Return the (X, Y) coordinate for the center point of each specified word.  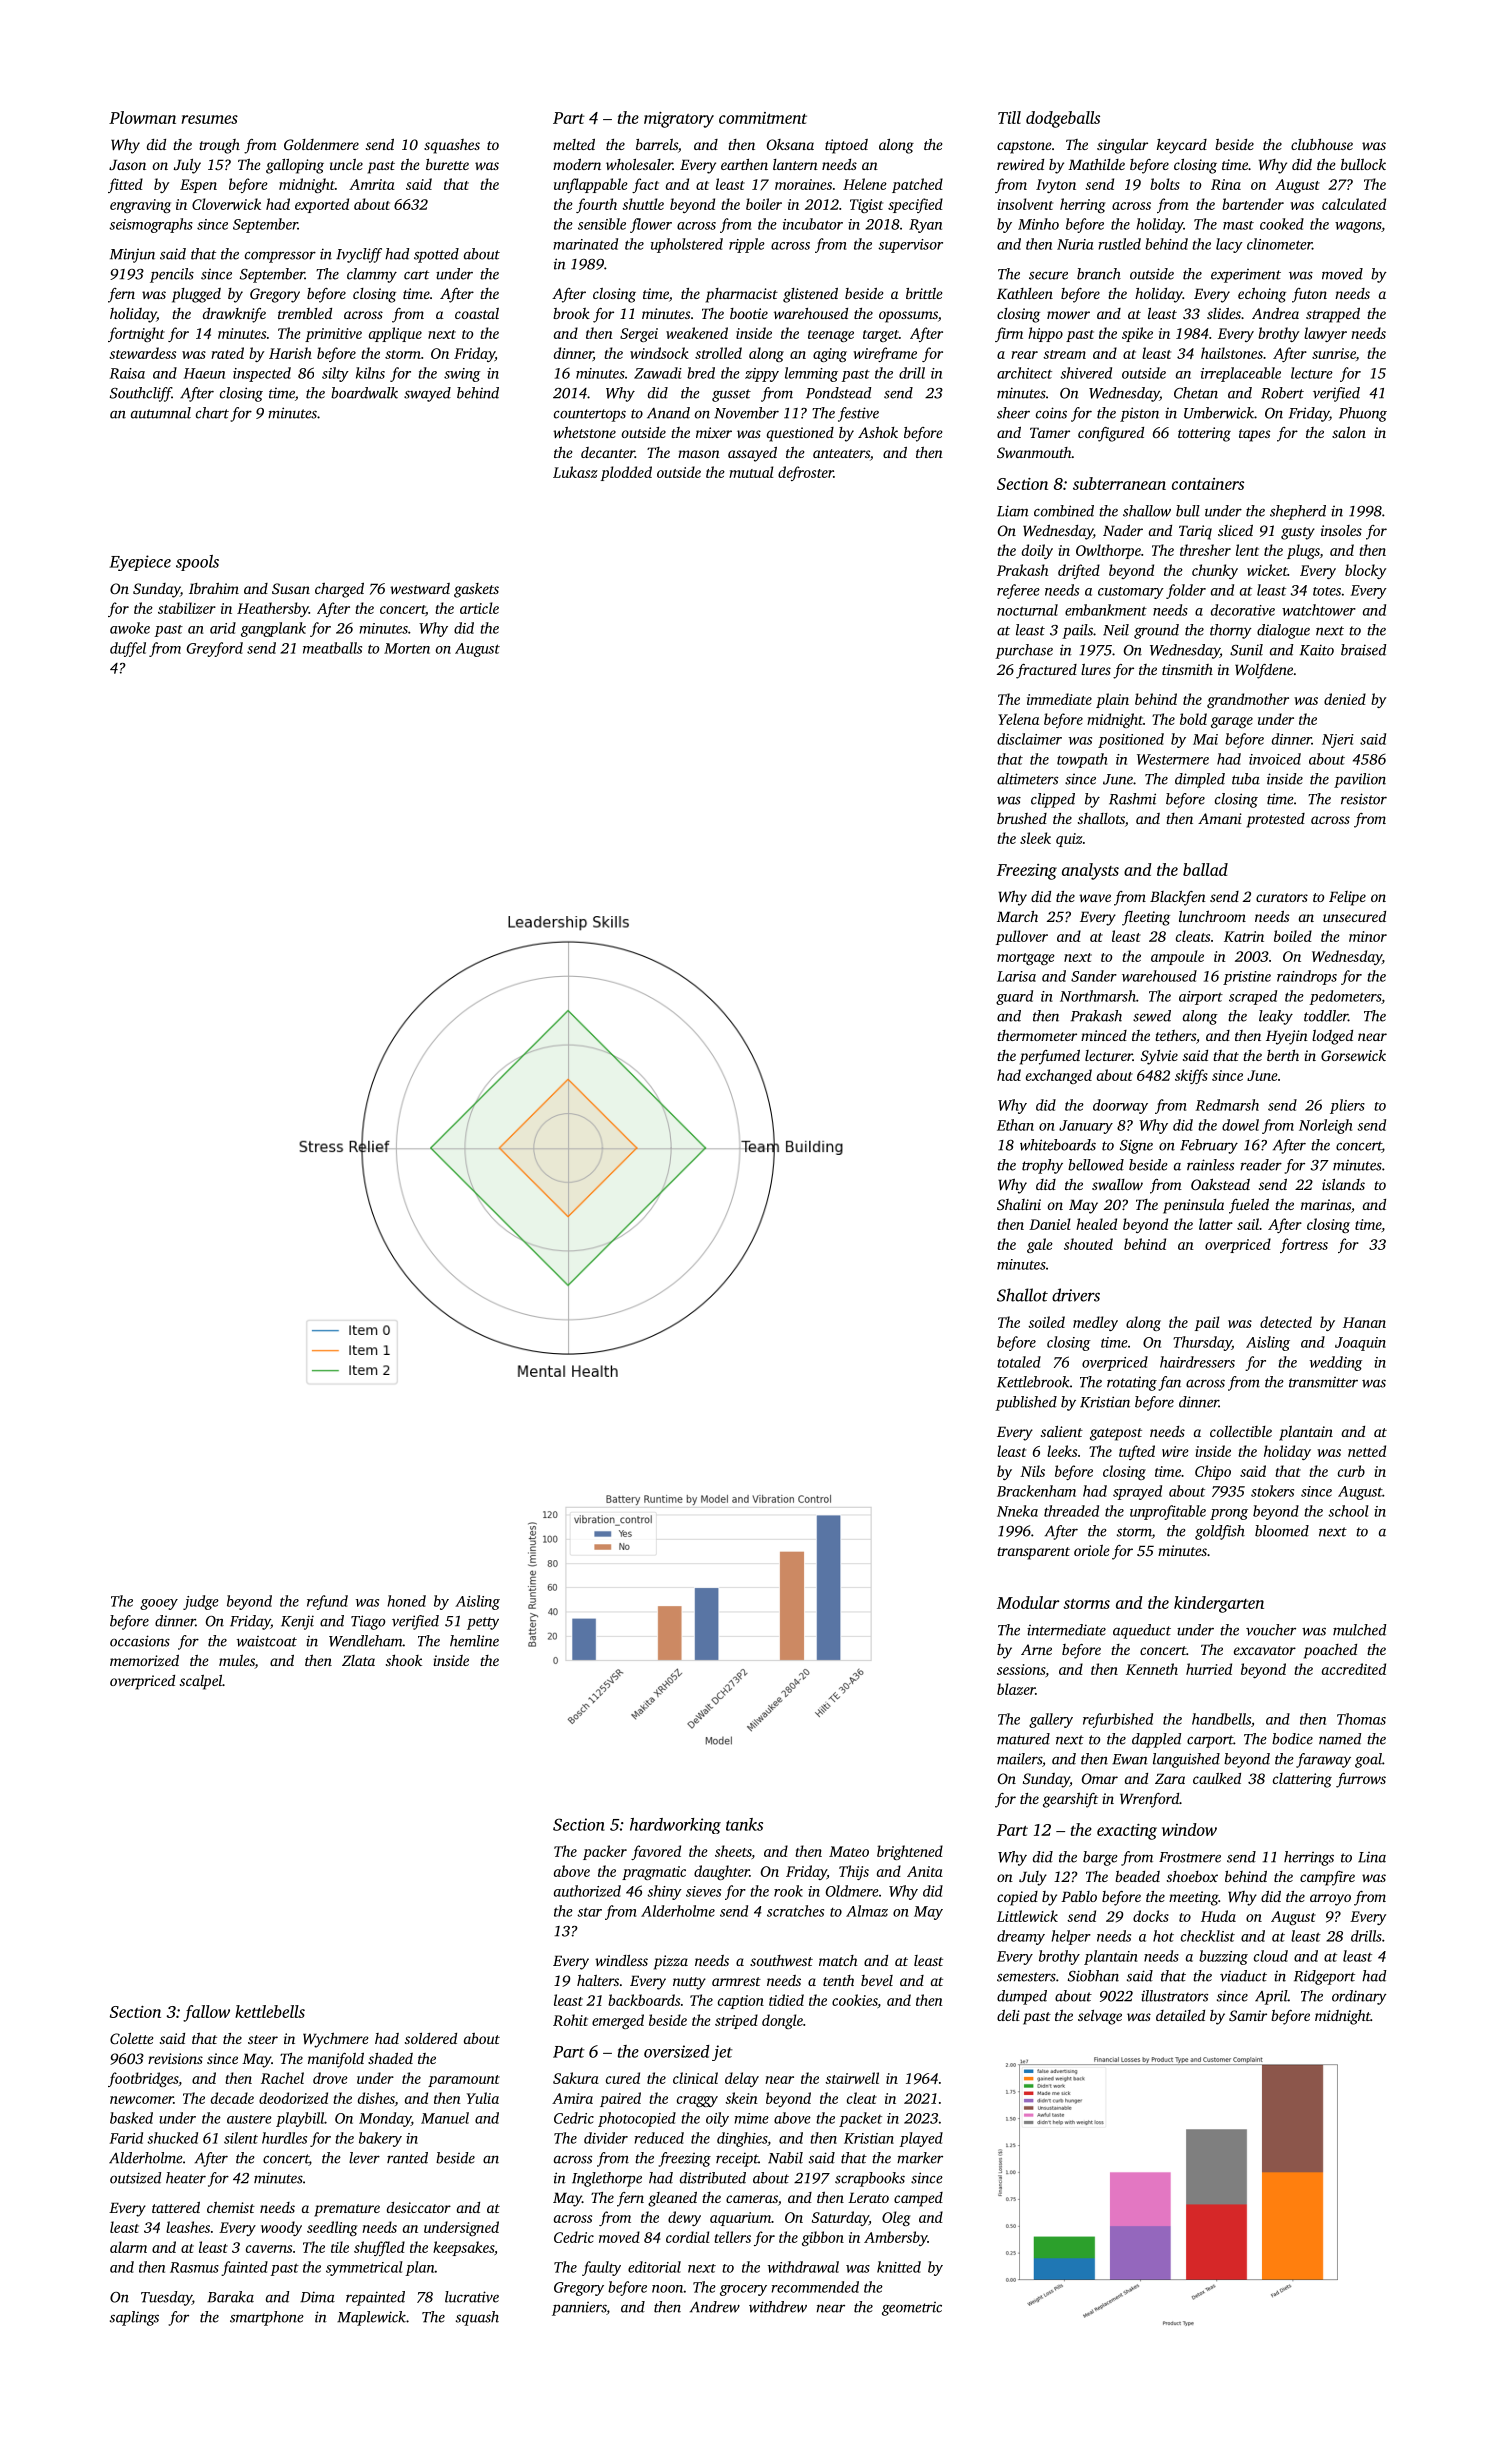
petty (483, 1623)
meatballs (332, 648)
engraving (140, 206)
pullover (1022, 937)
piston (1139, 414)
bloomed (1282, 1531)
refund (327, 1602)
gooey (159, 1604)
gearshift (1070, 1800)
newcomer (142, 2100)
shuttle (643, 204)
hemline (474, 1641)
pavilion (1360, 780)
